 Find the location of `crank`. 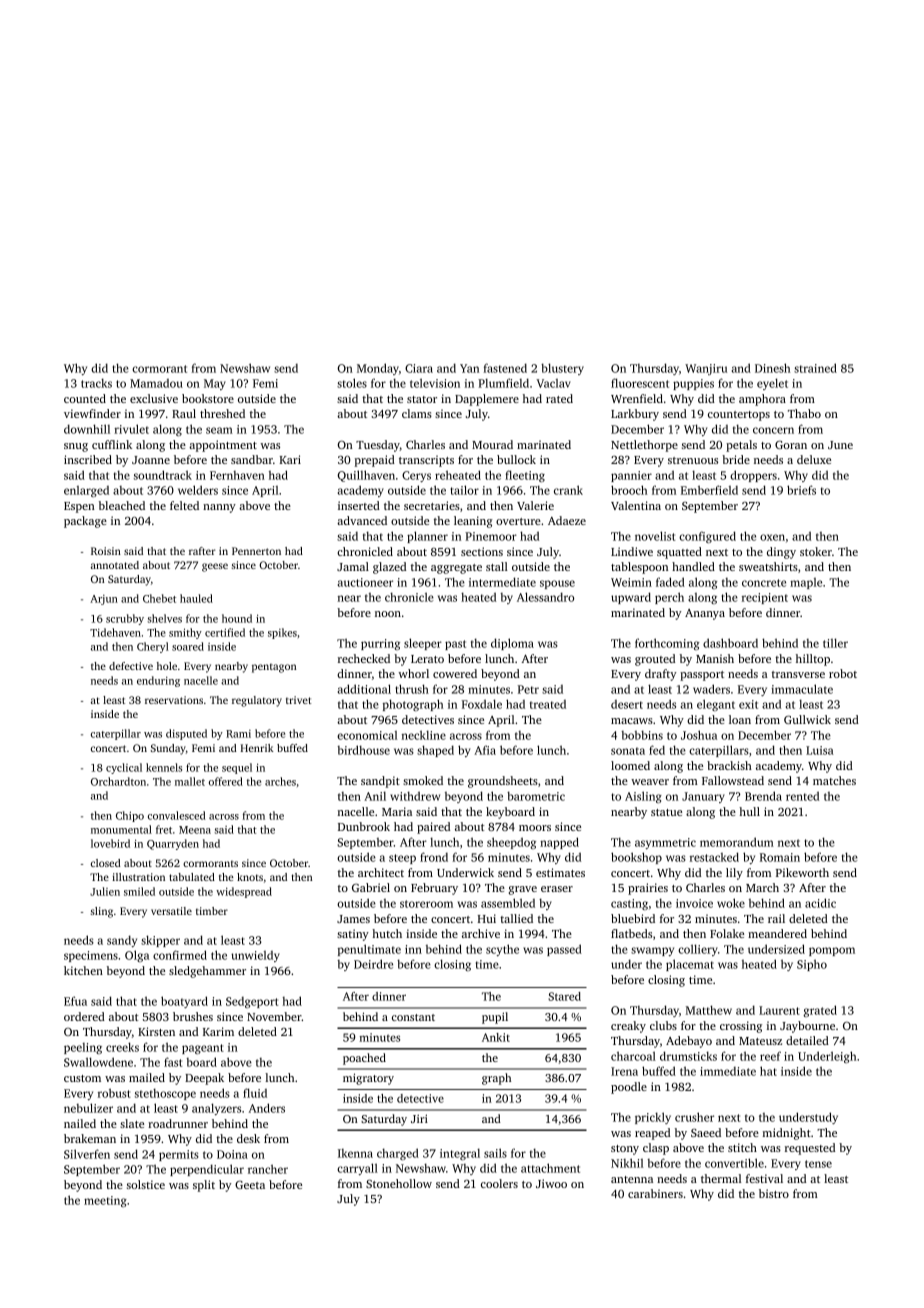

crank is located at coordinates (568, 490).
